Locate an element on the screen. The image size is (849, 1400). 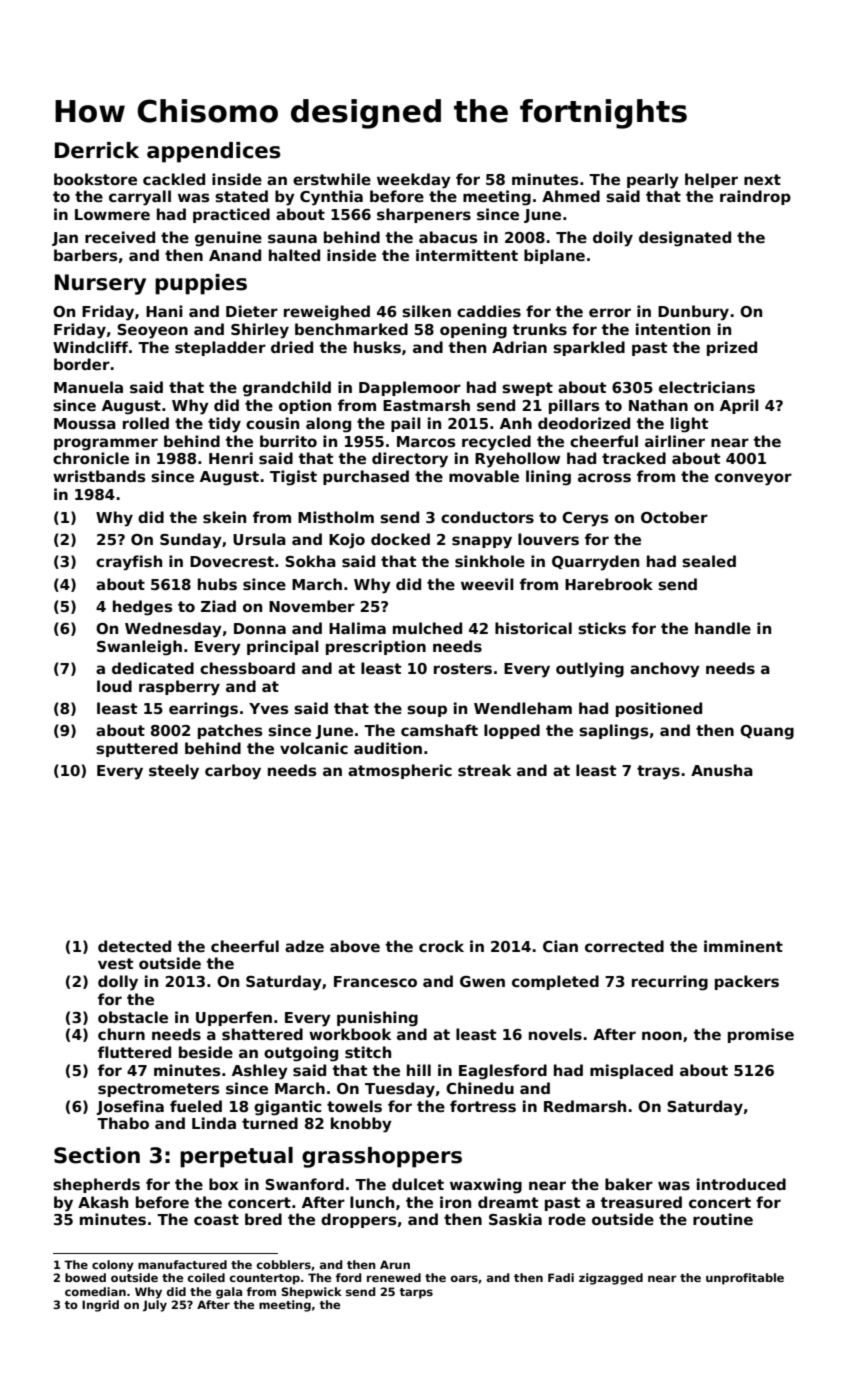
perpetual is located at coordinates (236, 1157).
